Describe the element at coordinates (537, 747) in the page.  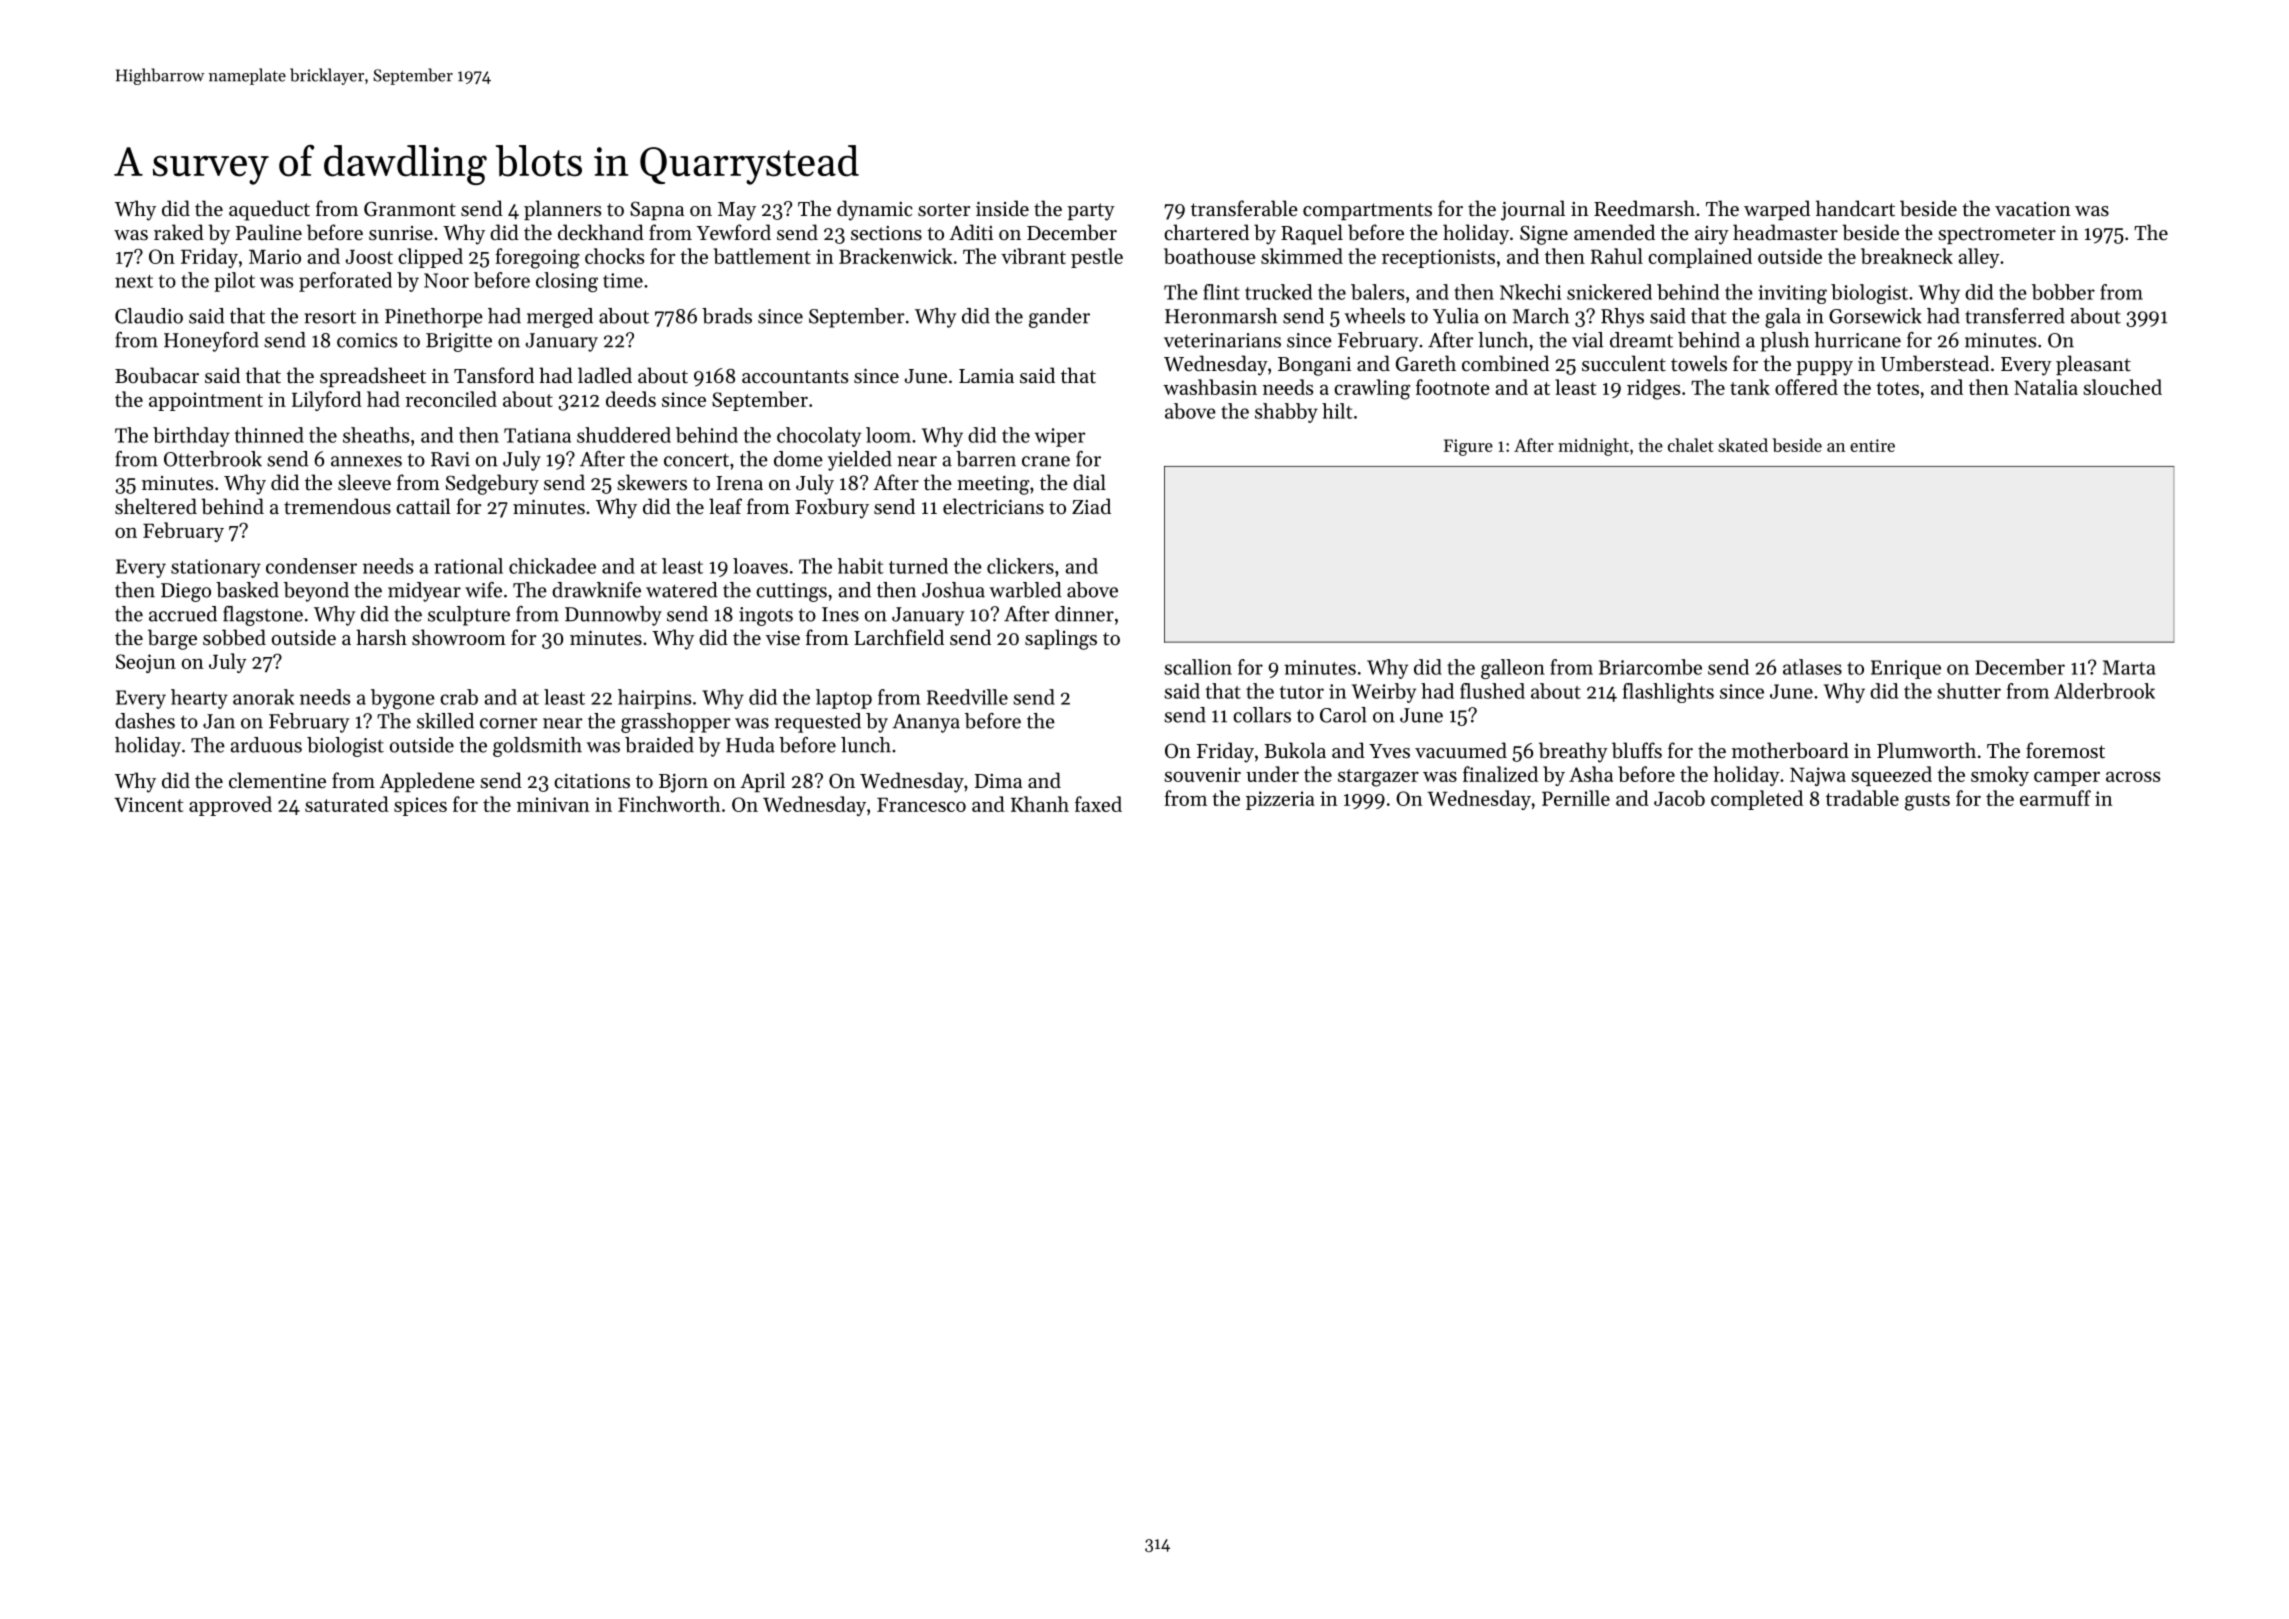
I see `goldsmith` at that location.
